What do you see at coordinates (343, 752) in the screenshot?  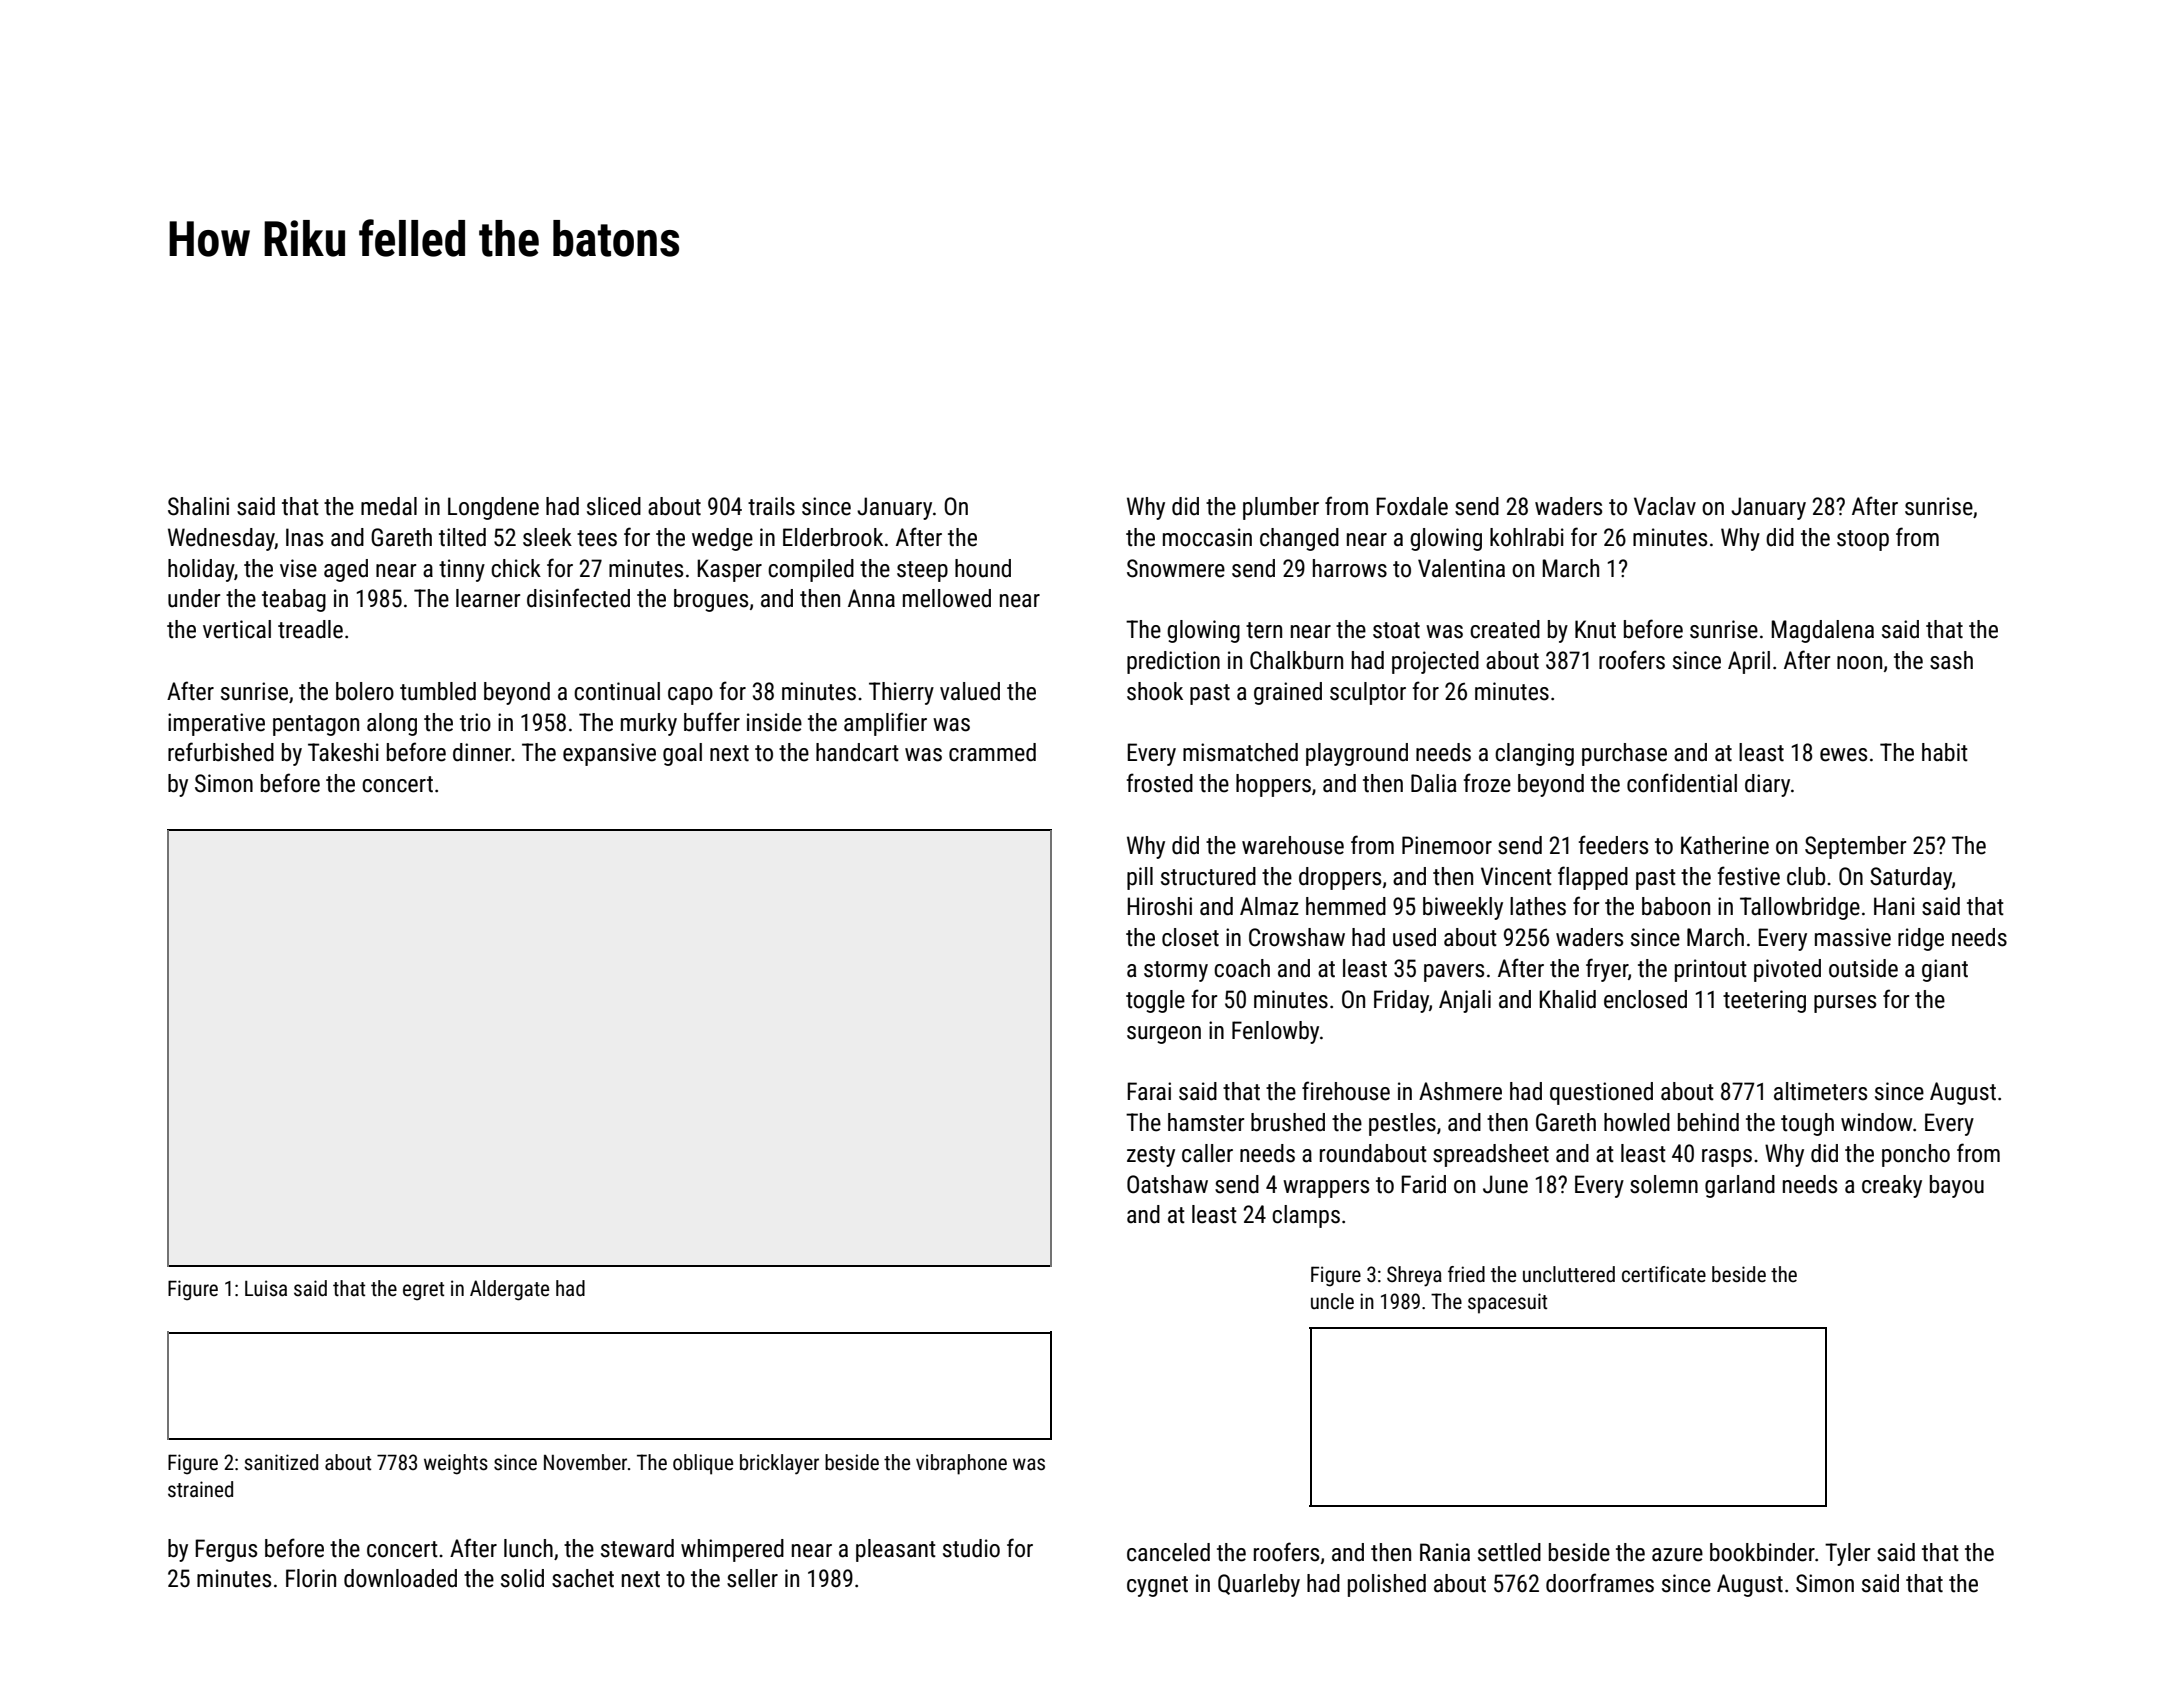 I see `Takeshi` at bounding box center [343, 752].
